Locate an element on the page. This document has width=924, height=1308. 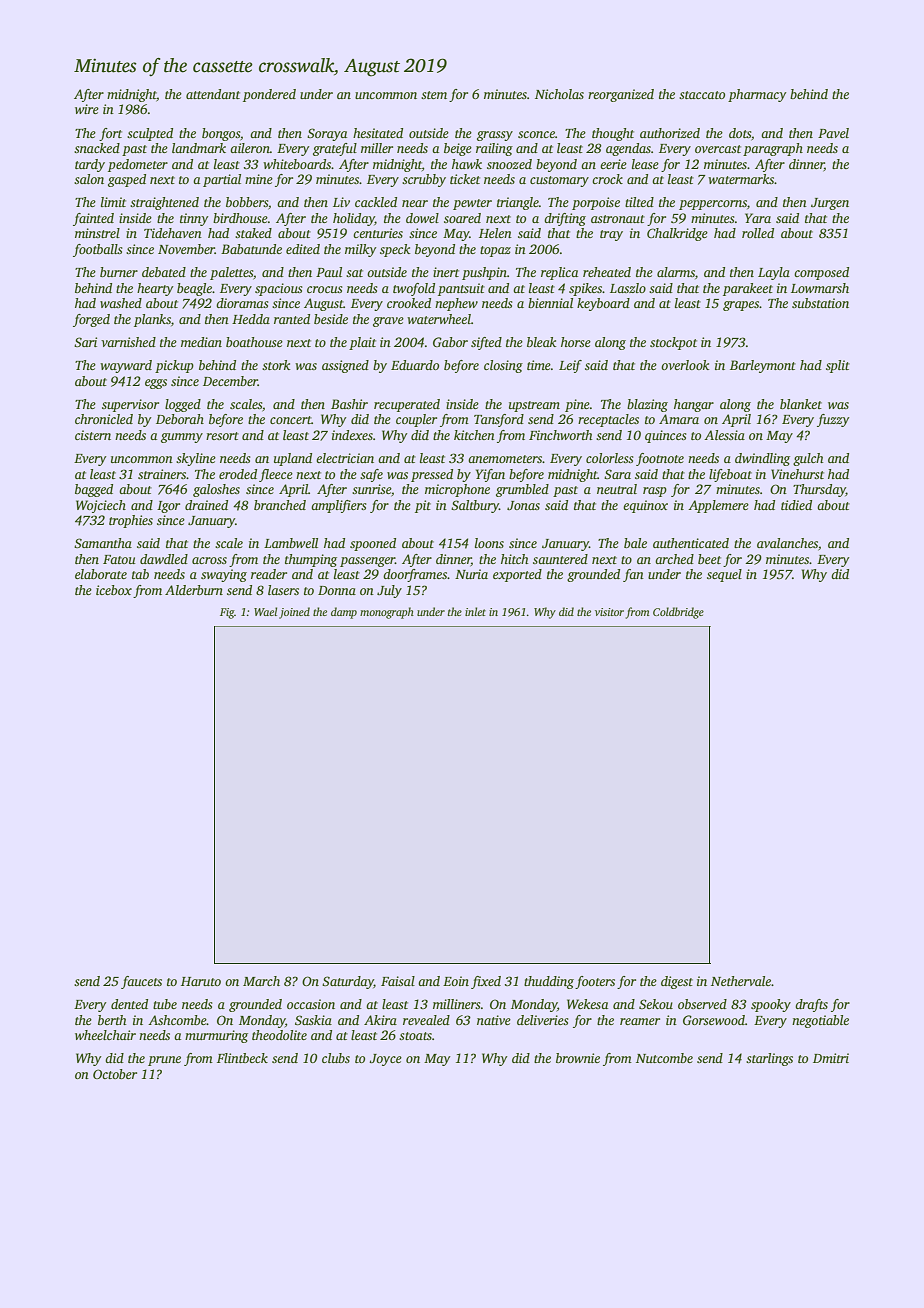
Dmitri is located at coordinates (831, 1058).
